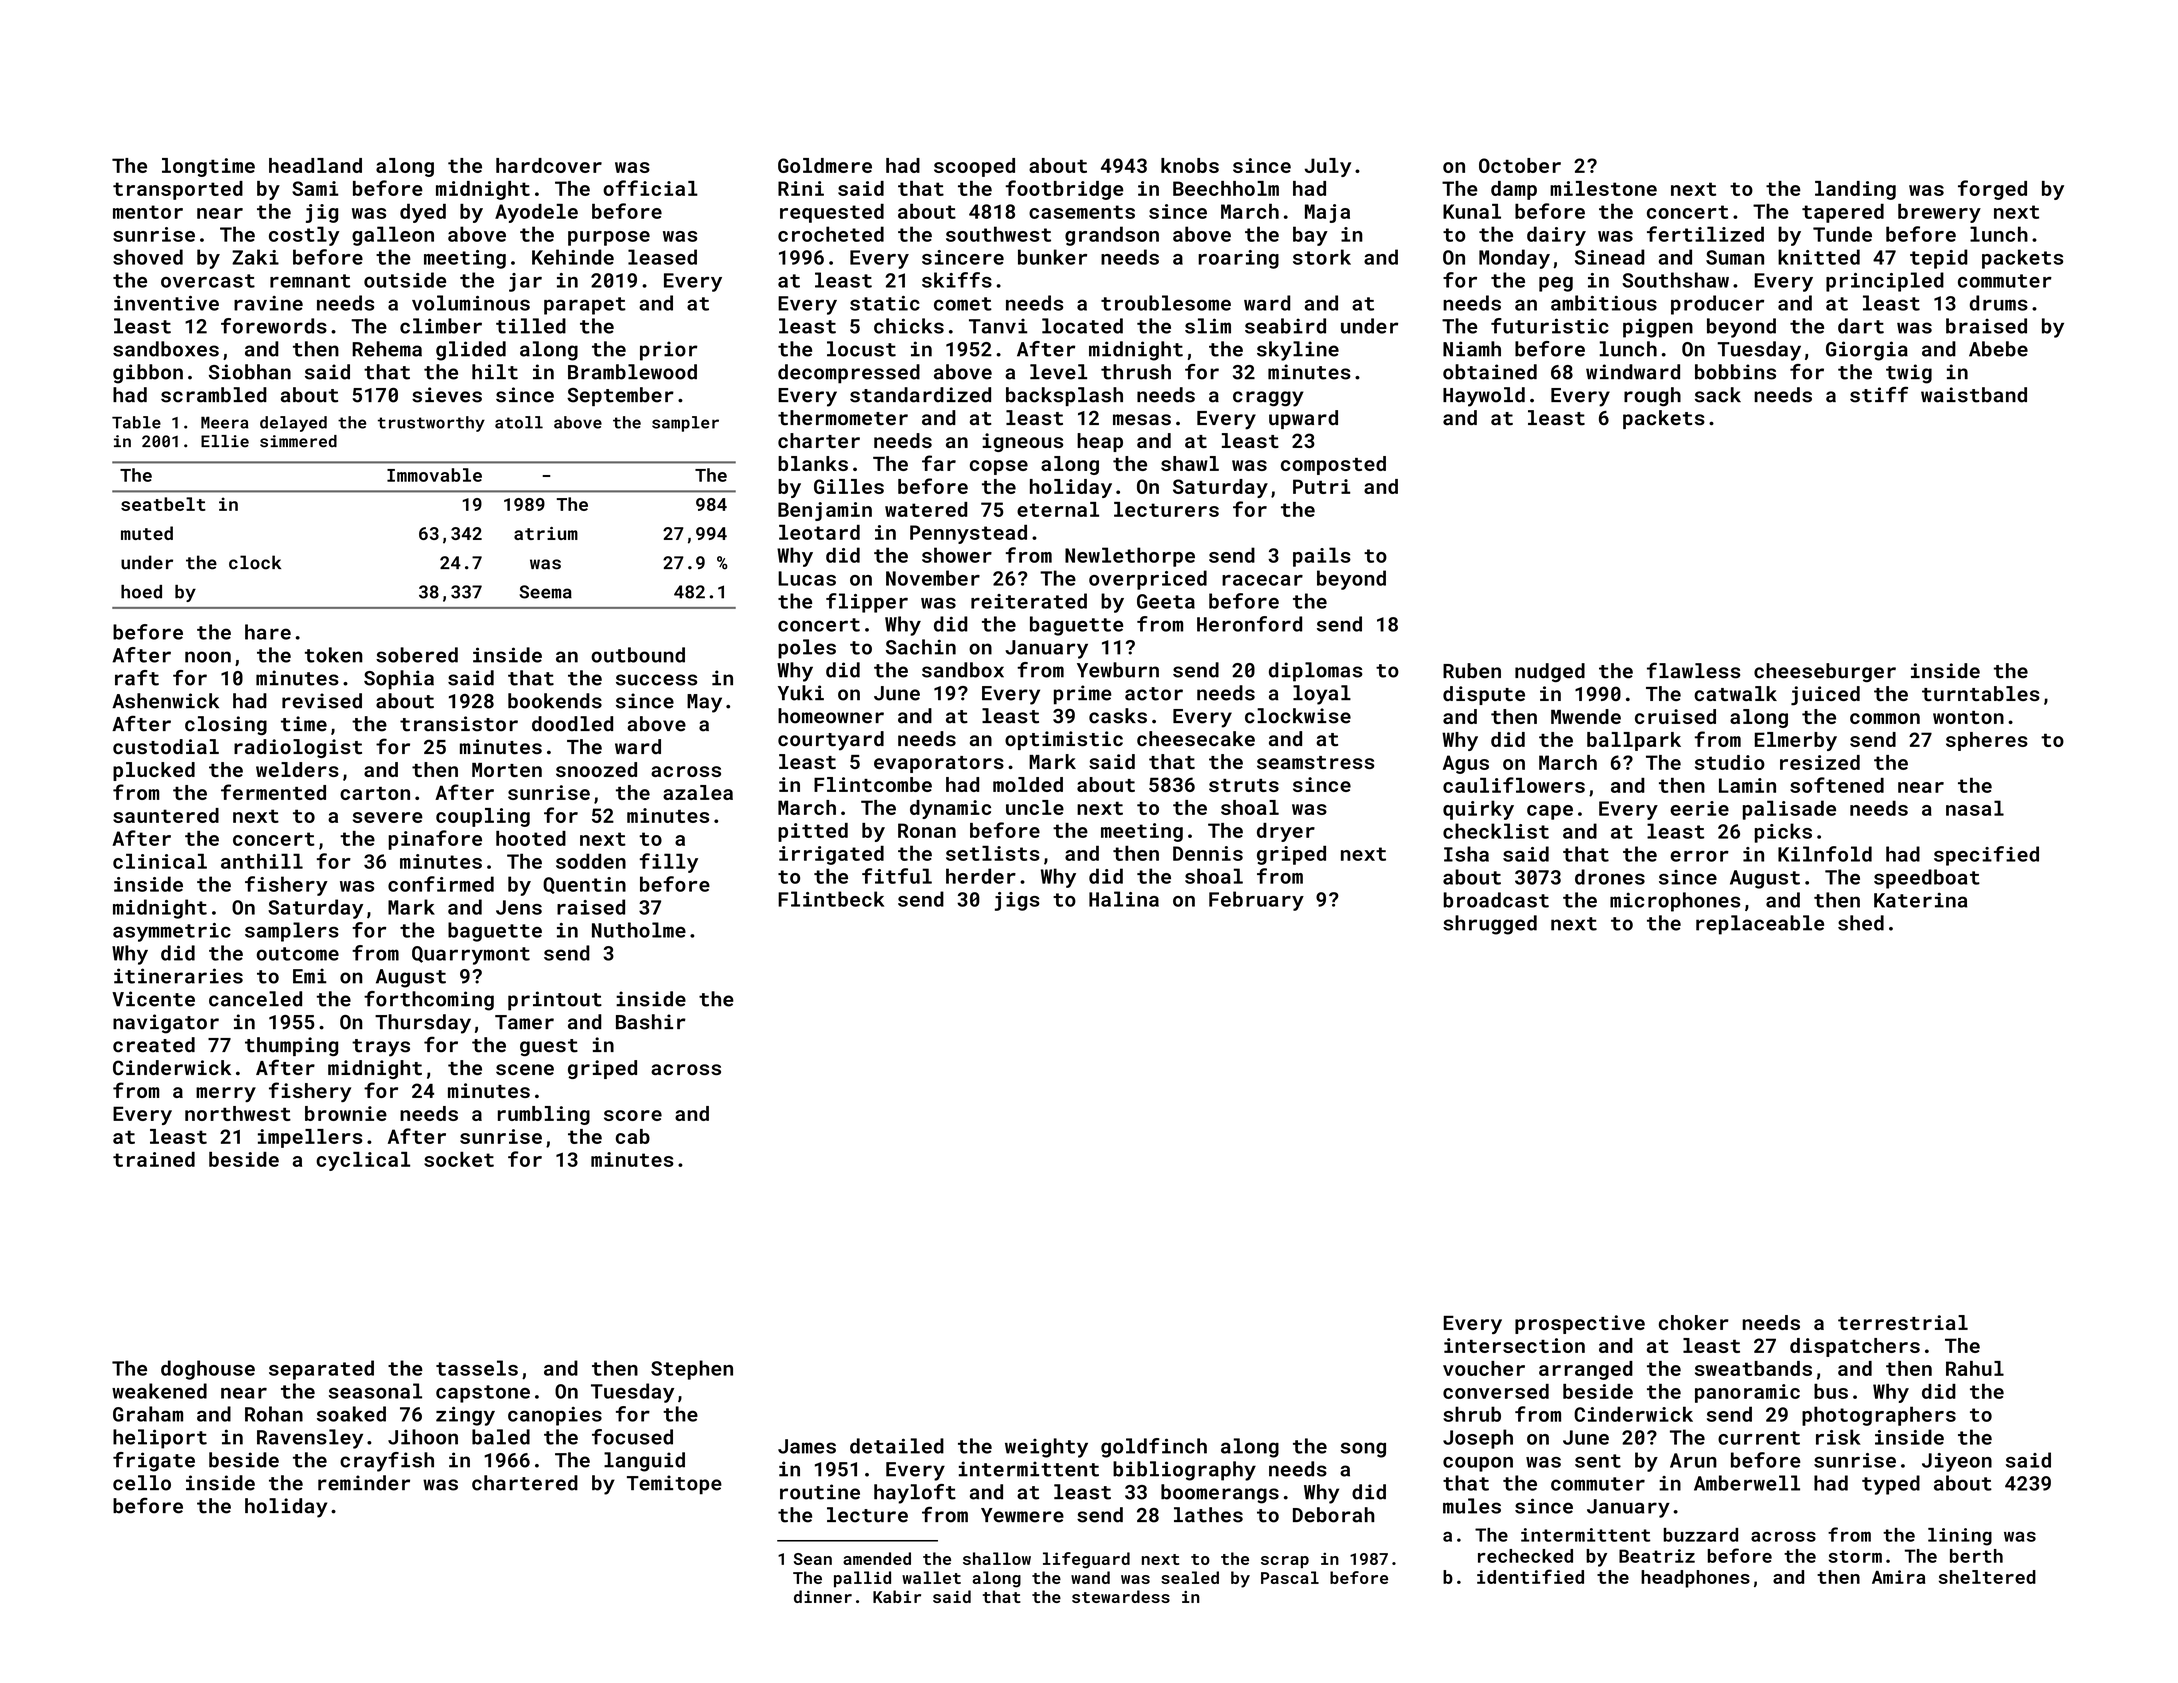 This screenshot has height=1683, width=2178. I want to click on costly, so click(304, 236).
